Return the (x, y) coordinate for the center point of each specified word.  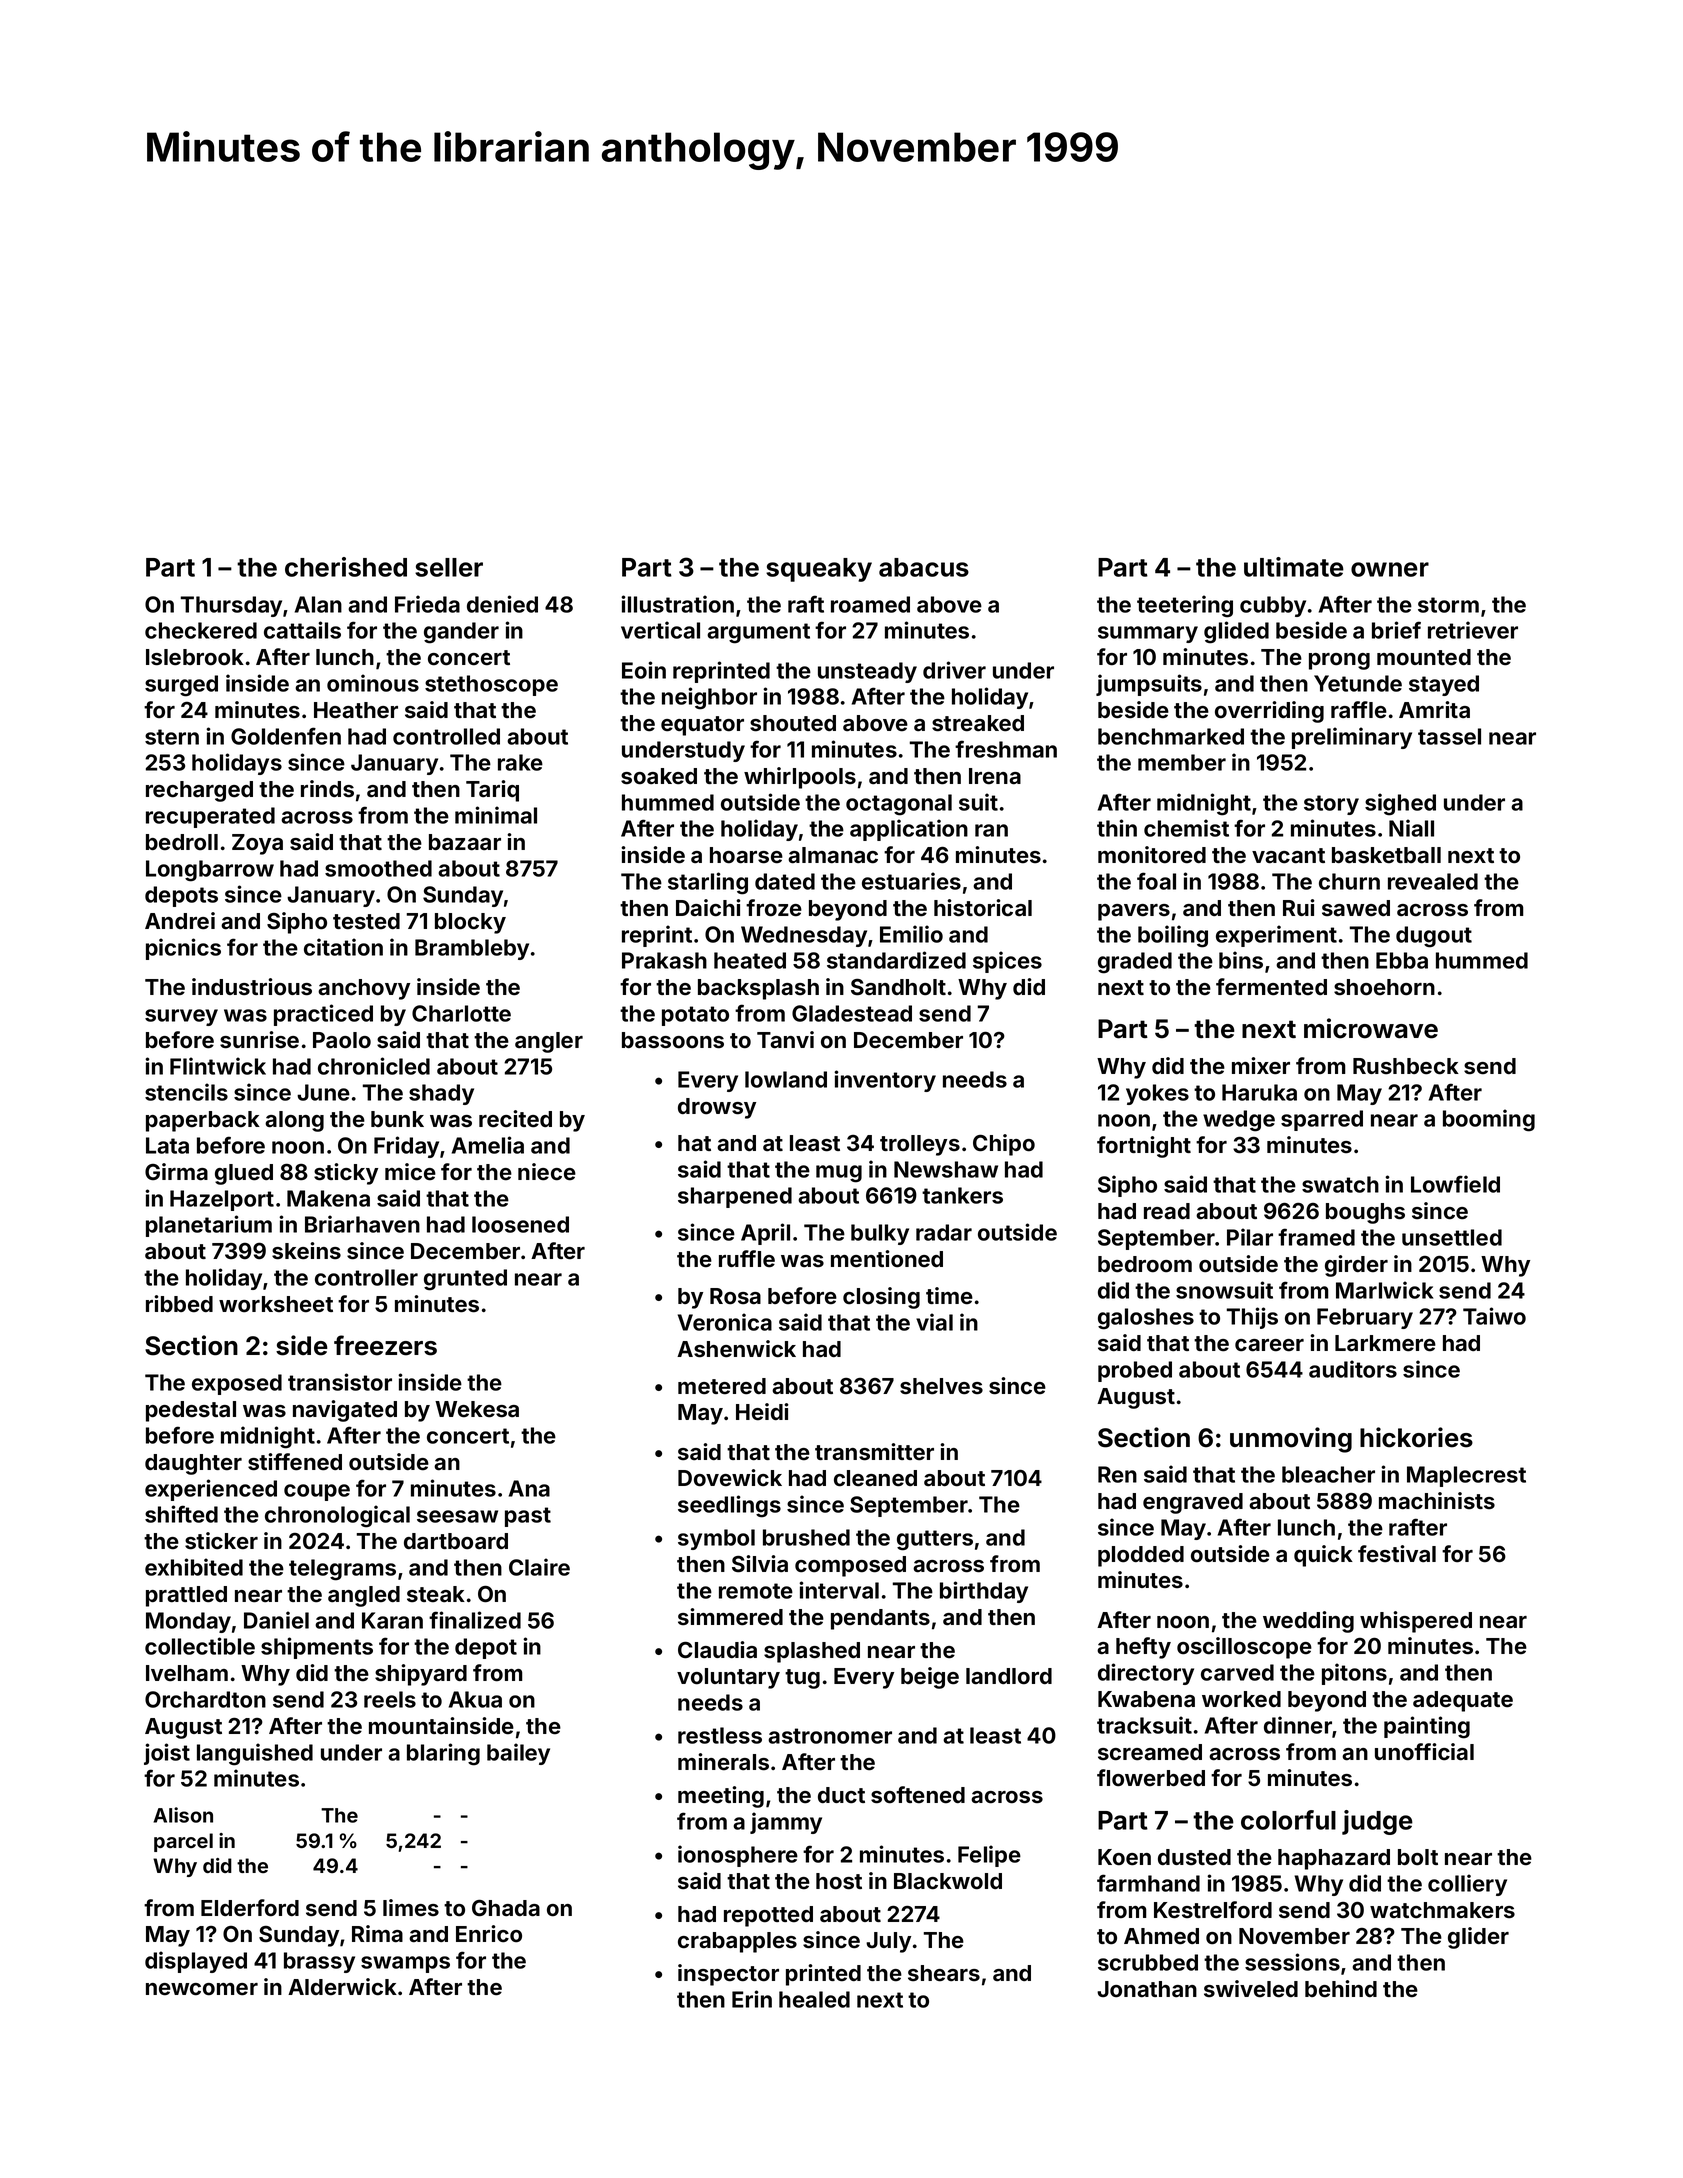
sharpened (735, 1197)
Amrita (1434, 710)
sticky (346, 1174)
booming (1489, 1120)
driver (954, 670)
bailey (518, 1754)
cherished (346, 567)
